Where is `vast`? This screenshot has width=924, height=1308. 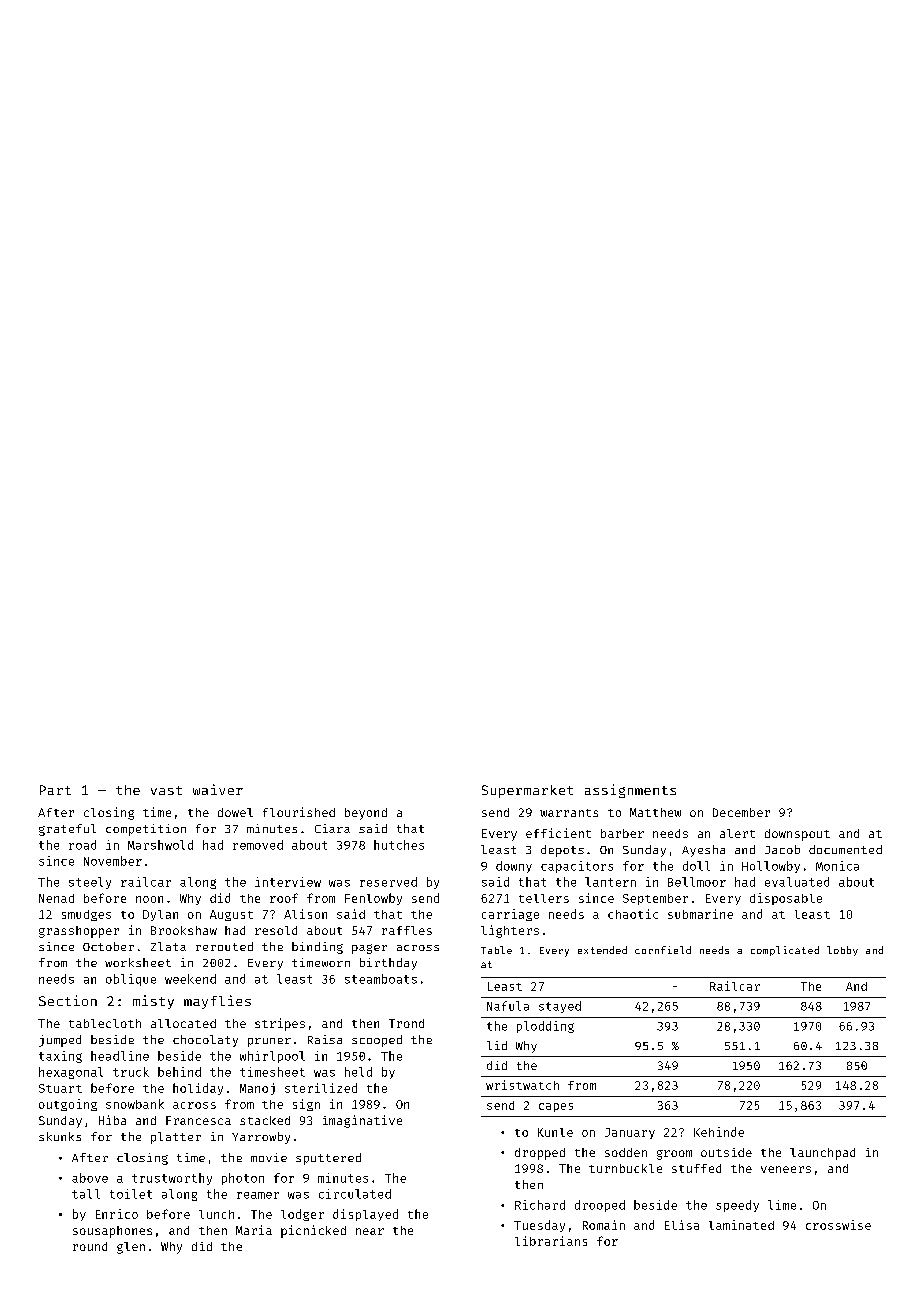
vast is located at coordinates (166, 790).
